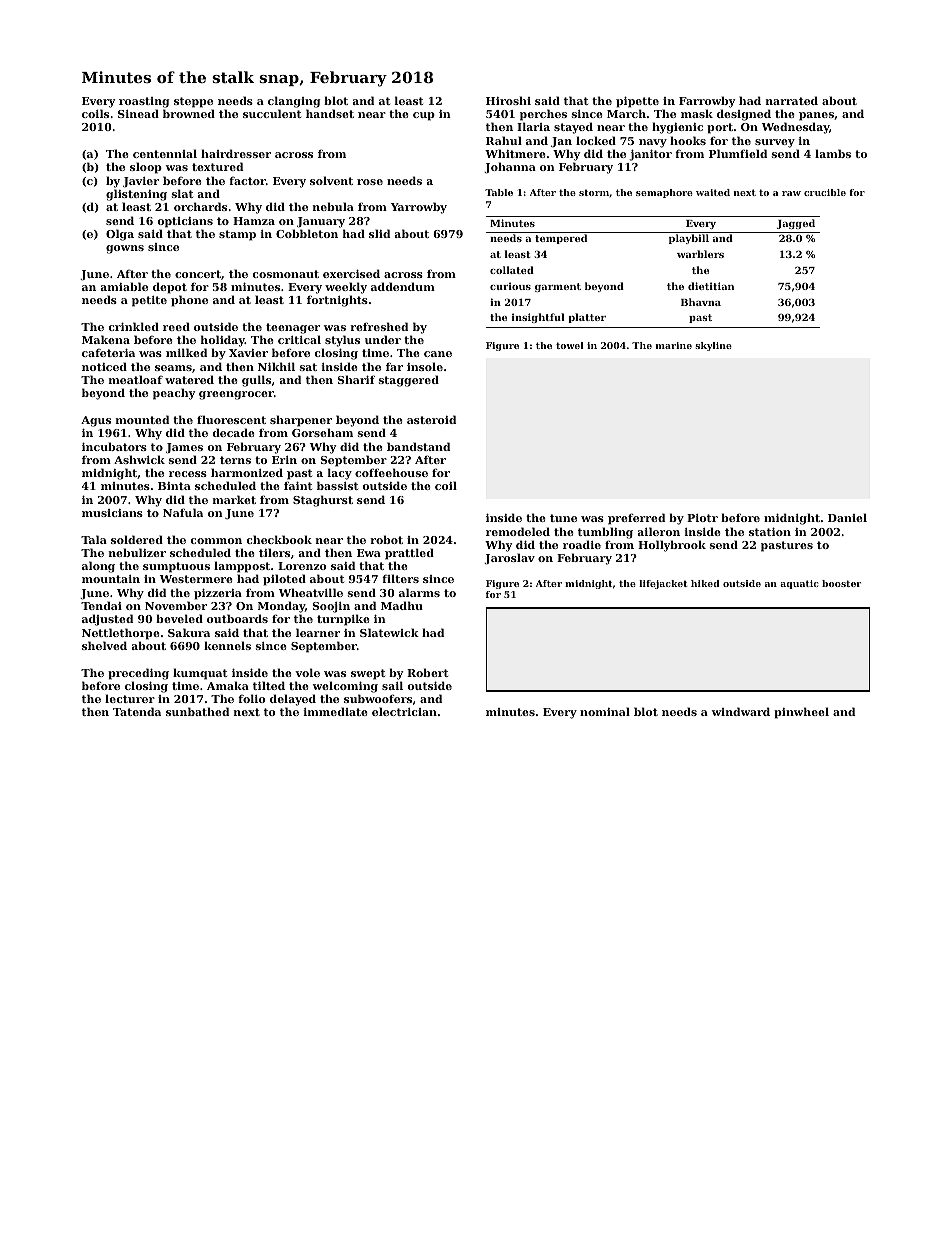  What do you see at coordinates (217, 166) in the document?
I see `textured` at bounding box center [217, 166].
